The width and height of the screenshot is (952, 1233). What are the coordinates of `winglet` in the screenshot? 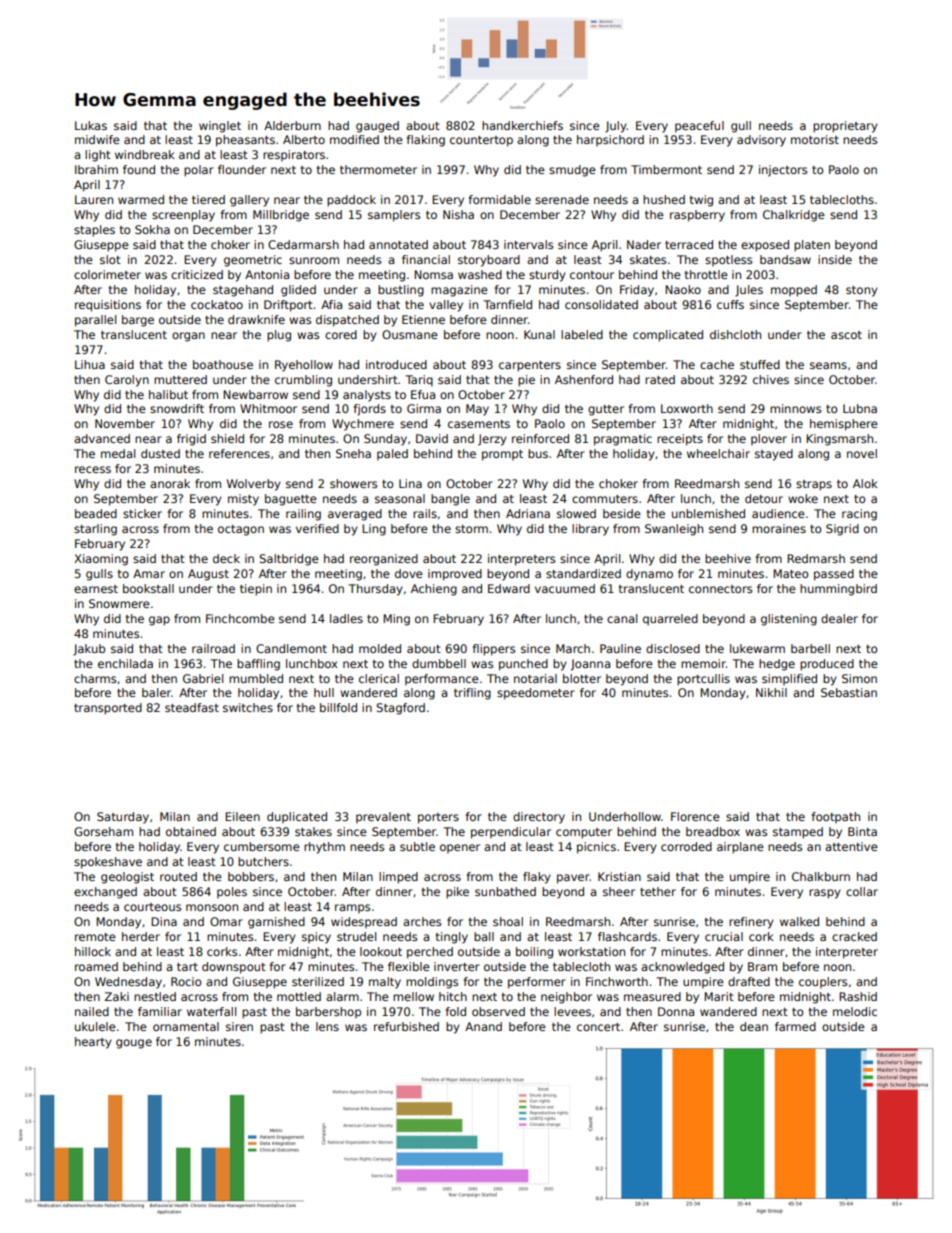 It's located at (220, 127).
